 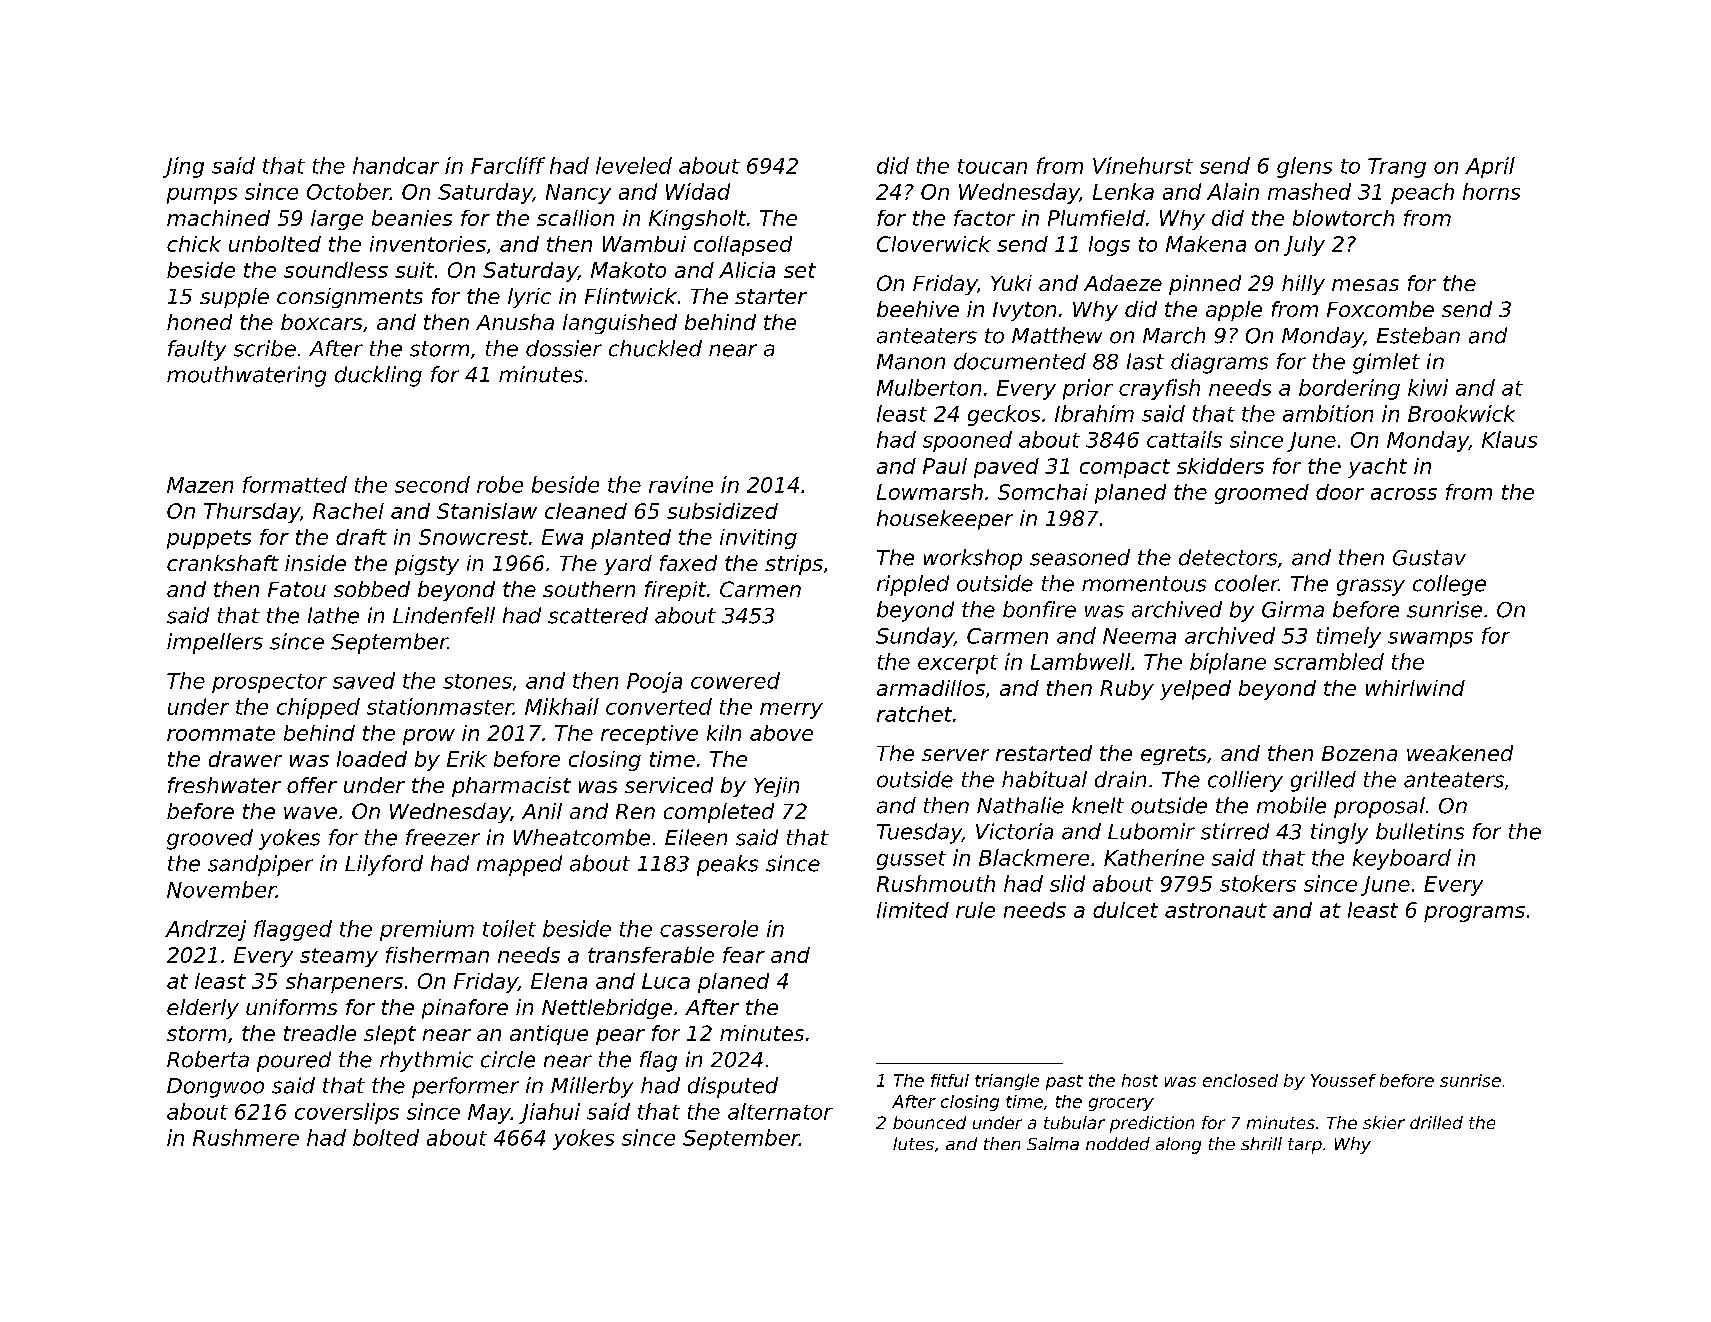 I want to click on lathe, so click(x=333, y=615).
